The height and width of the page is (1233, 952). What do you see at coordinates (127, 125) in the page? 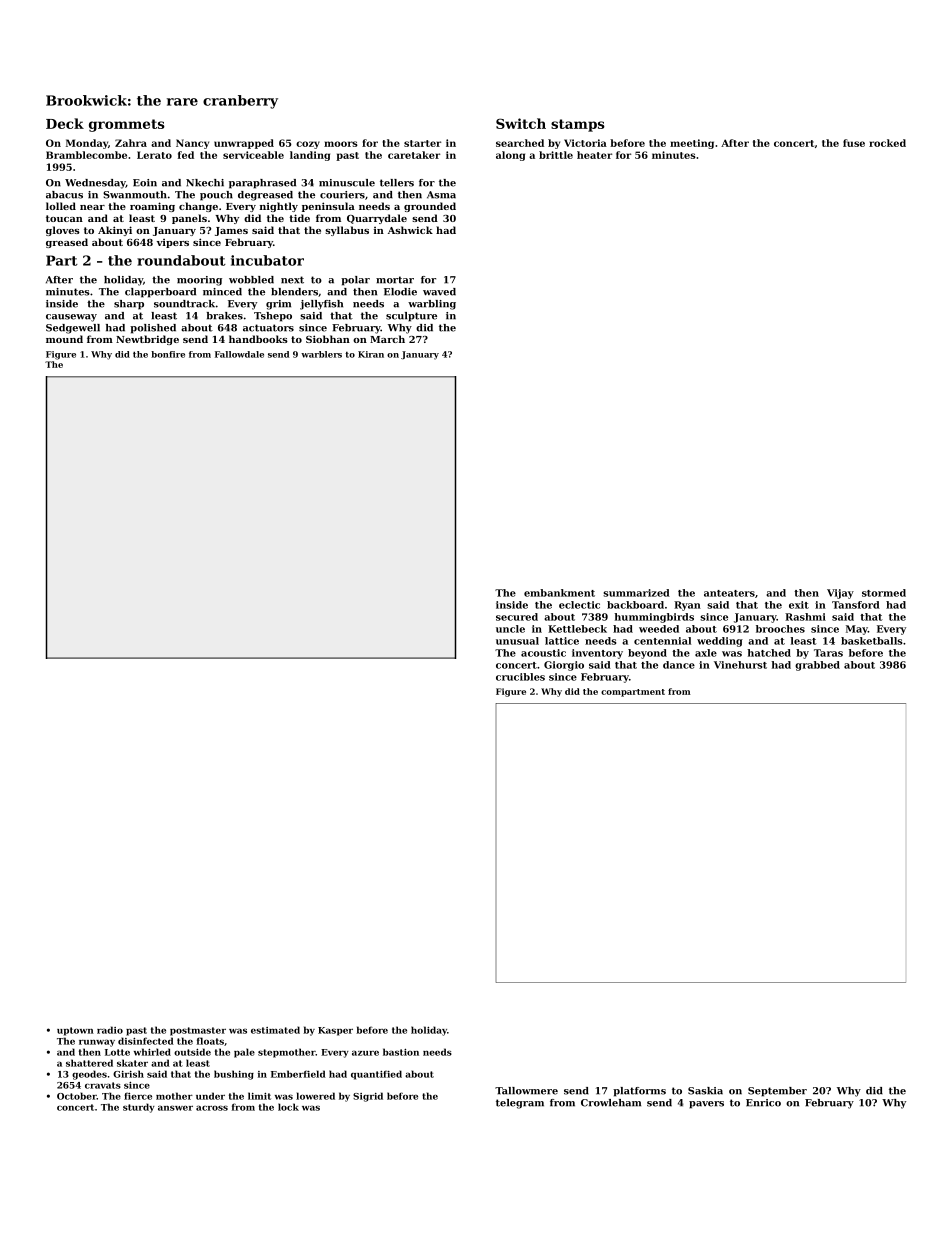
I see `grommets` at bounding box center [127, 125].
